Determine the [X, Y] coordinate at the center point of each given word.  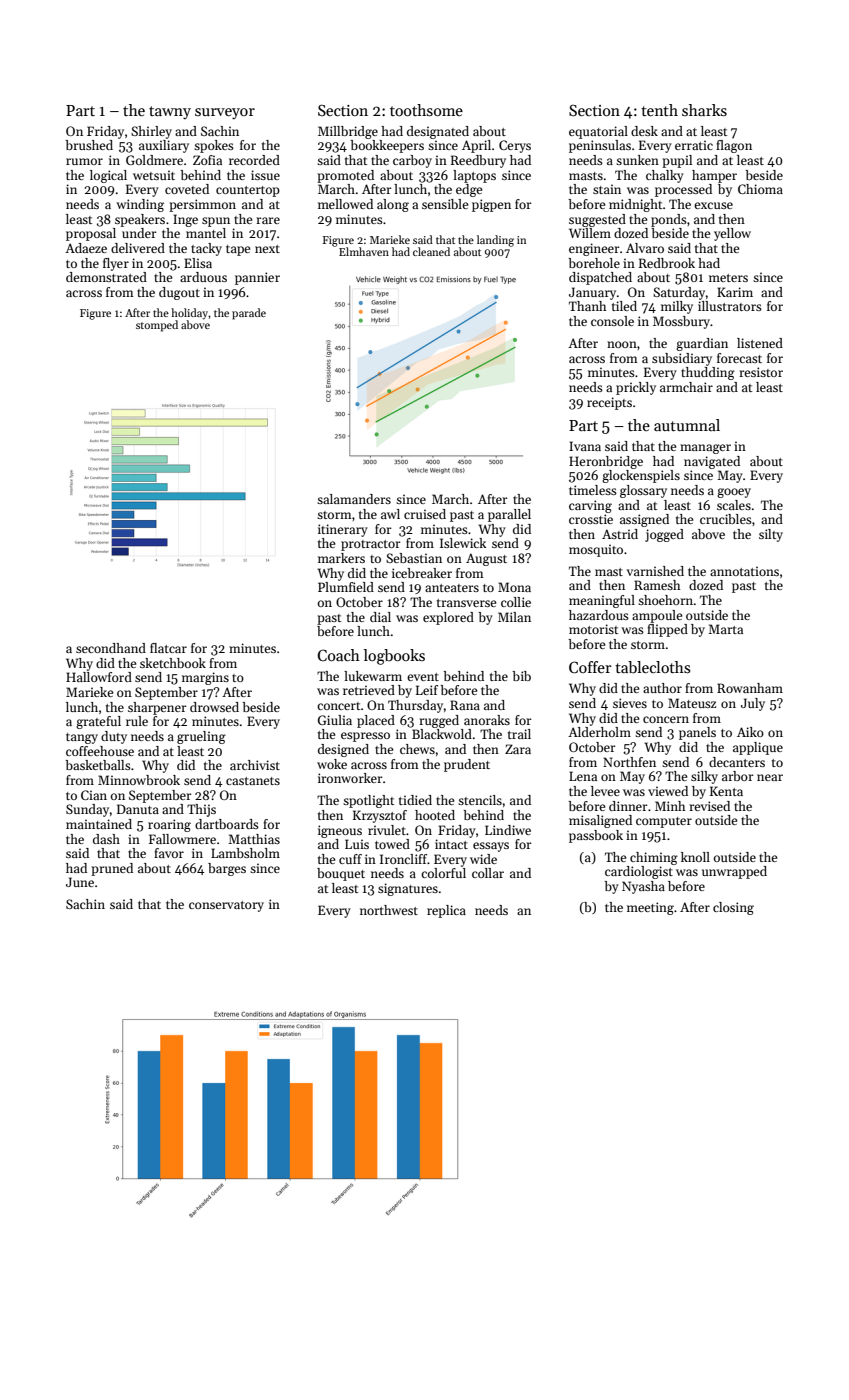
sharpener [157, 708]
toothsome [426, 110]
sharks [704, 110]
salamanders [354, 499]
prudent [467, 765]
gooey [734, 493]
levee [605, 791]
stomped [157, 326]
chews [417, 749]
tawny [170, 112]
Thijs [201, 810]
